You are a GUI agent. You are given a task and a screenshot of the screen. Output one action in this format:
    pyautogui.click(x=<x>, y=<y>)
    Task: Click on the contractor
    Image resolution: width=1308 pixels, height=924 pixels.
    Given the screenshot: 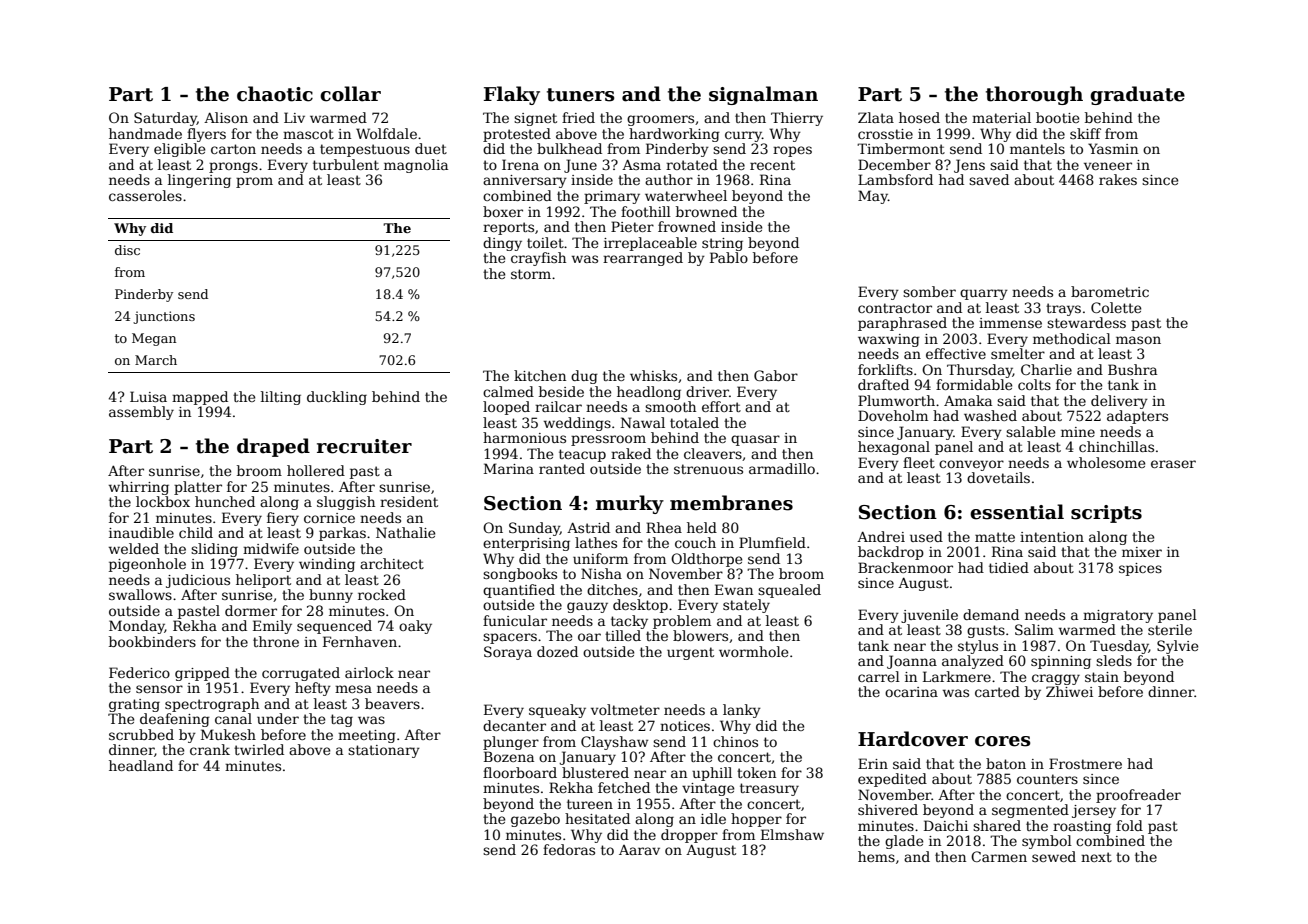 What is the action you would take?
    pyautogui.click(x=895, y=308)
